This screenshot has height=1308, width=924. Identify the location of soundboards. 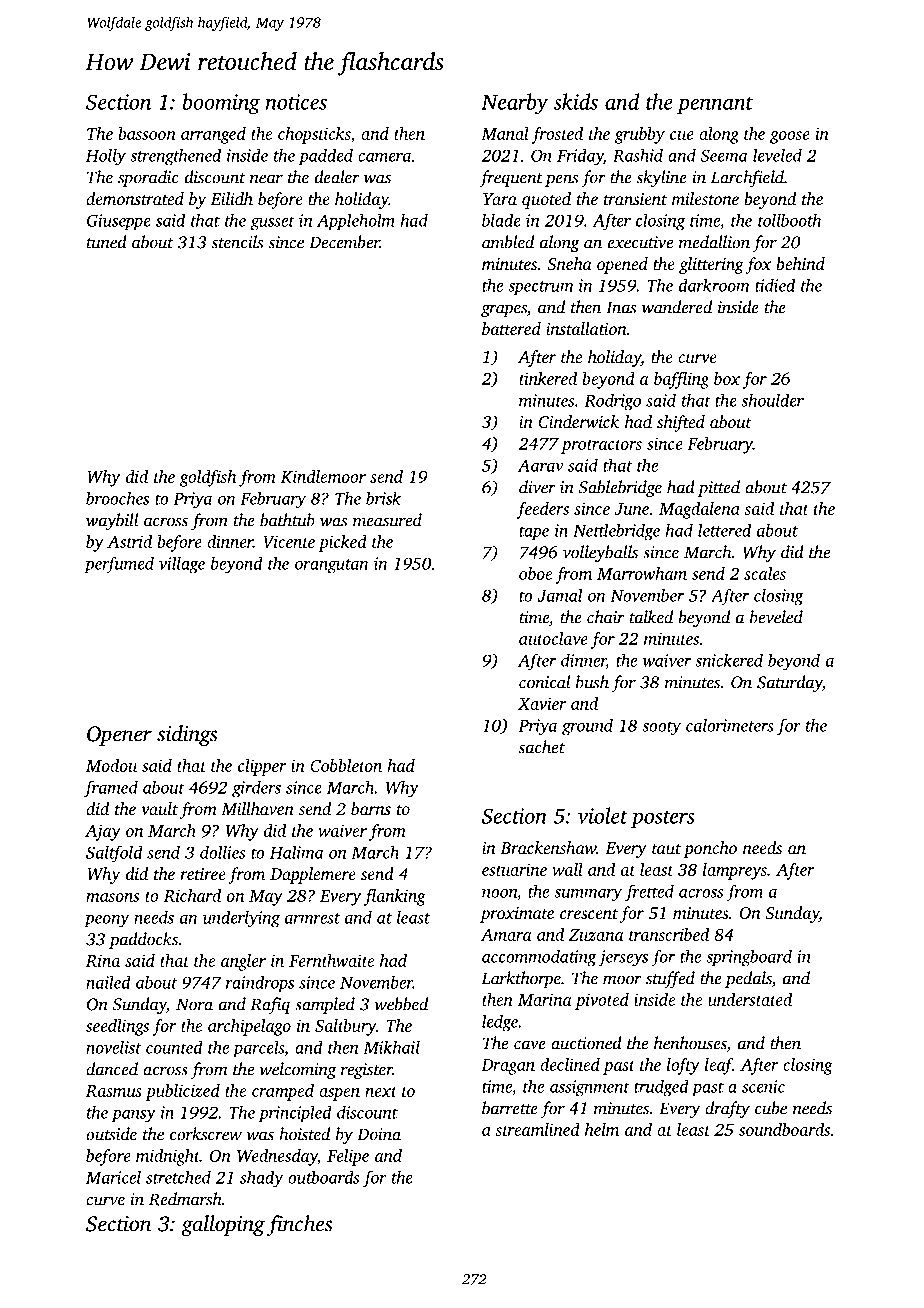
(784, 1129).
